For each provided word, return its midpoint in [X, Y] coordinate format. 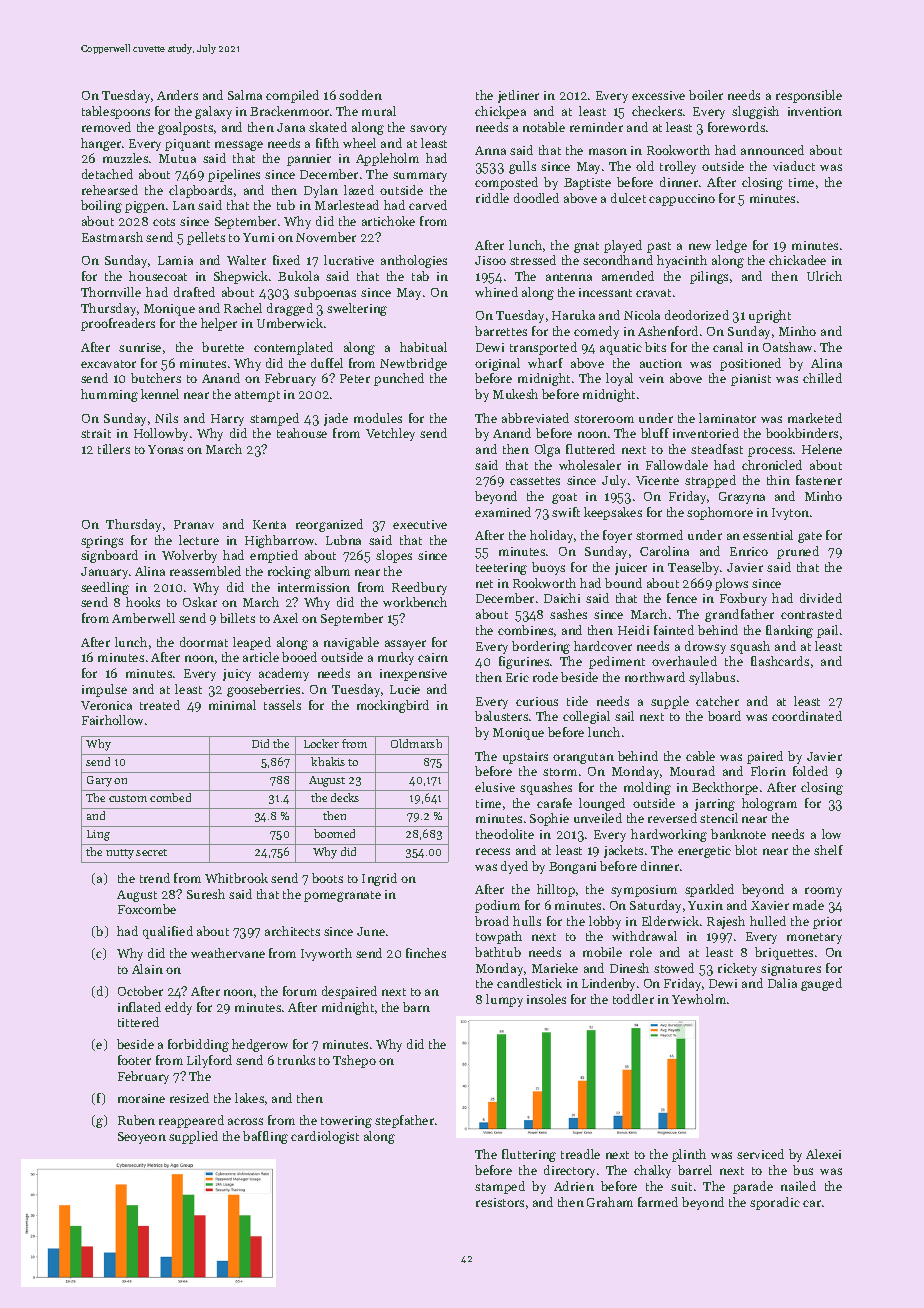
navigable [351, 643]
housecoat [158, 276]
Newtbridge [413, 364]
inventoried [706, 433]
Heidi [633, 630]
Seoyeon [142, 1138]
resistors [500, 1202]
